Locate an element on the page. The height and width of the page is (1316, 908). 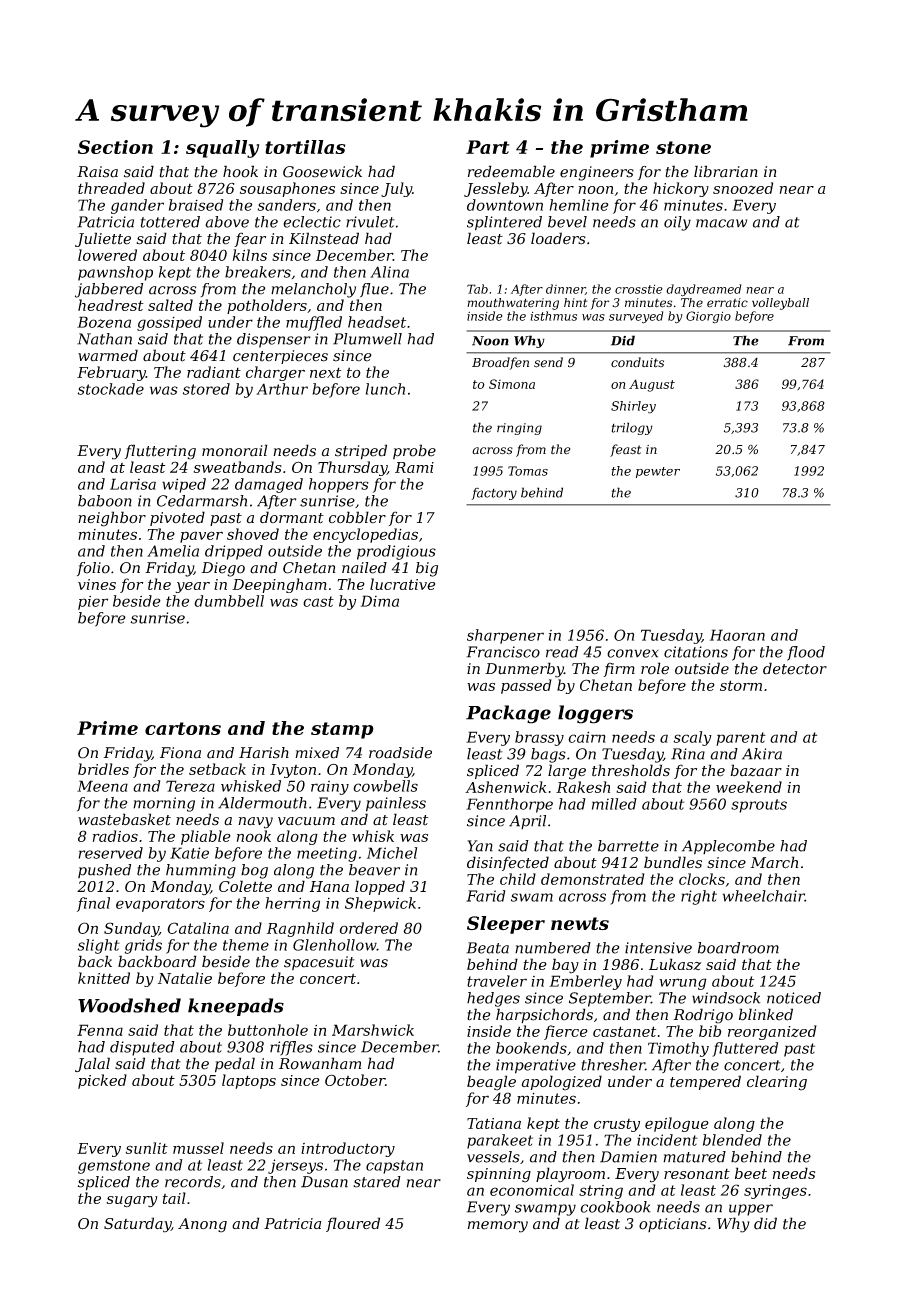
Saturday is located at coordinates (137, 1225).
